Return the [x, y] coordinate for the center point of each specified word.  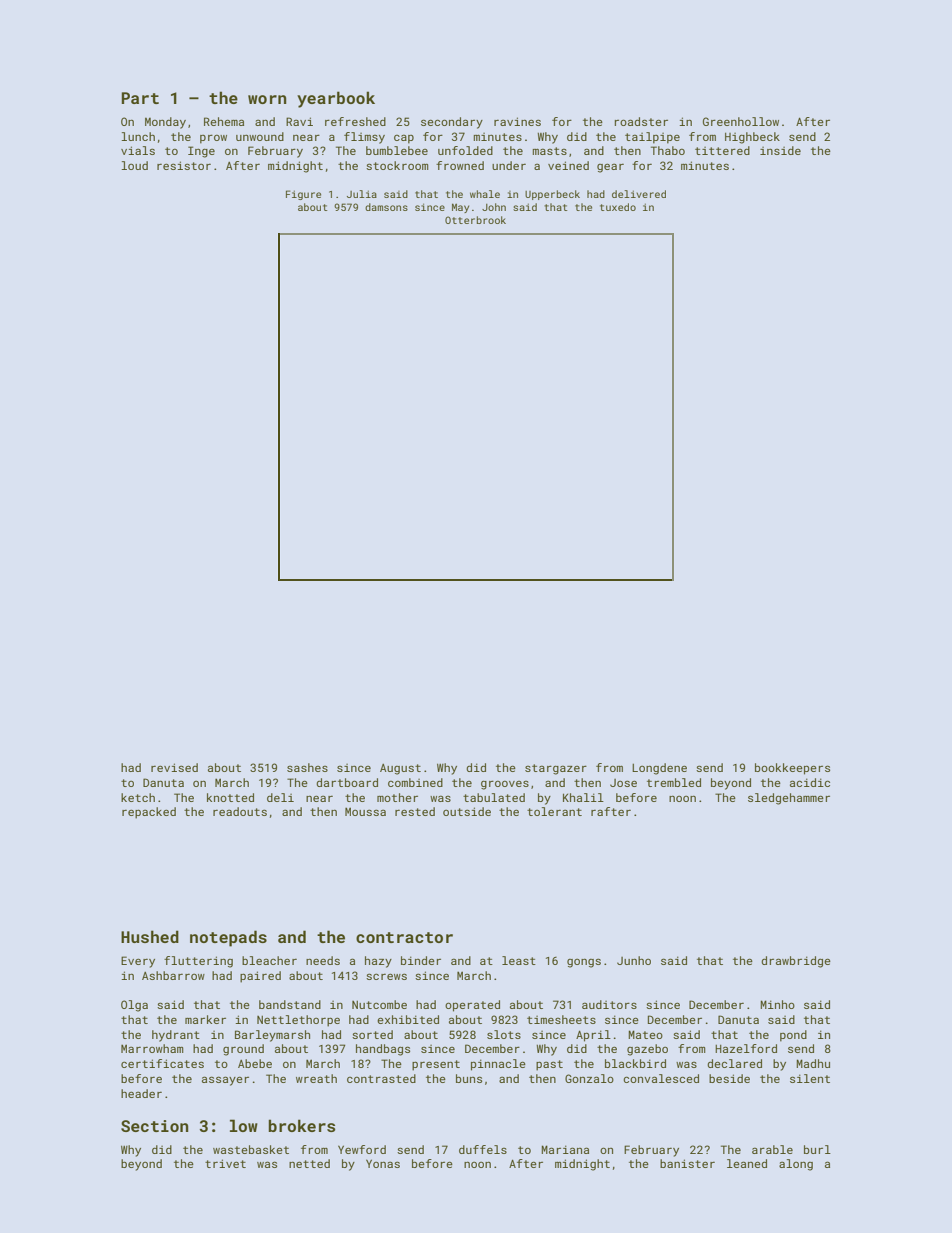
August [400, 769]
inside [780, 150]
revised [174, 767]
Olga [134, 1006]
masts [550, 151]
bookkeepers [792, 769]
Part [140, 98]
